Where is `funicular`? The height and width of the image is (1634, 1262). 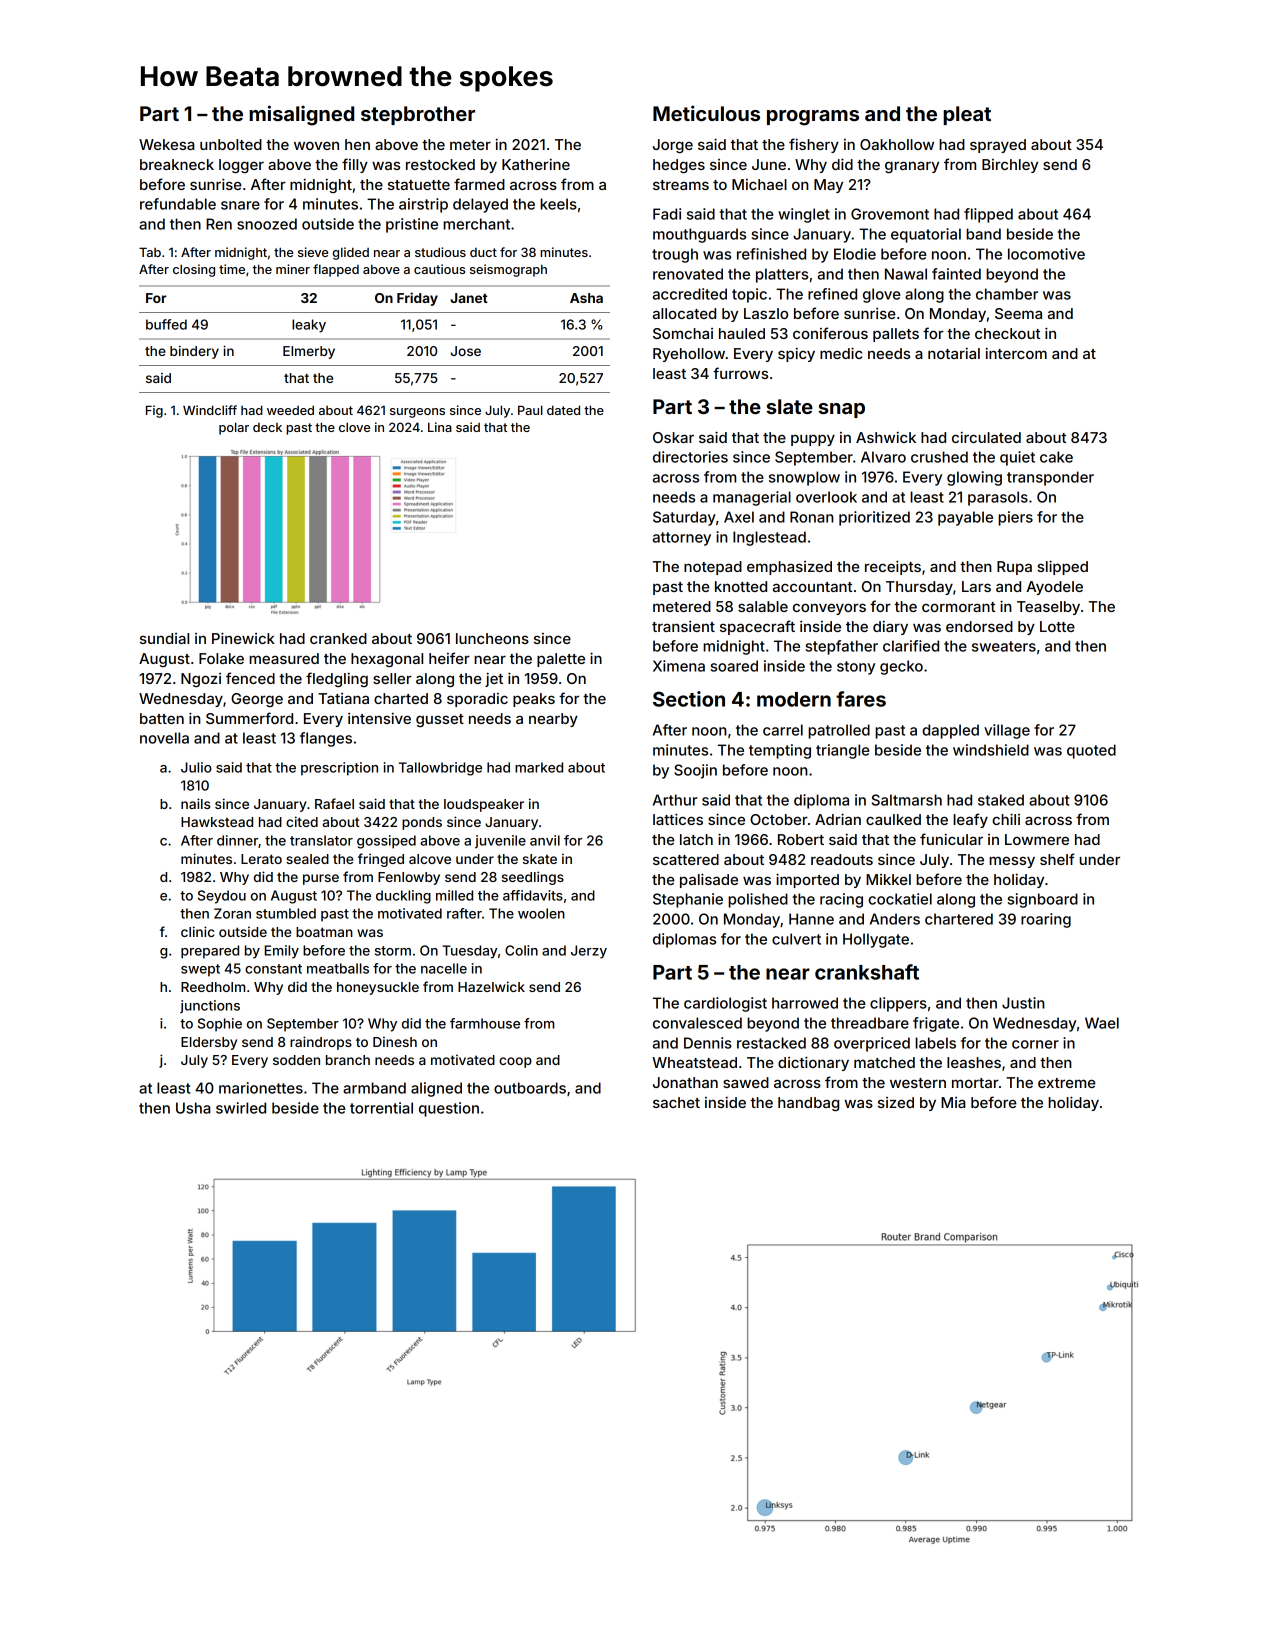
funicular is located at coordinates (951, 839).
